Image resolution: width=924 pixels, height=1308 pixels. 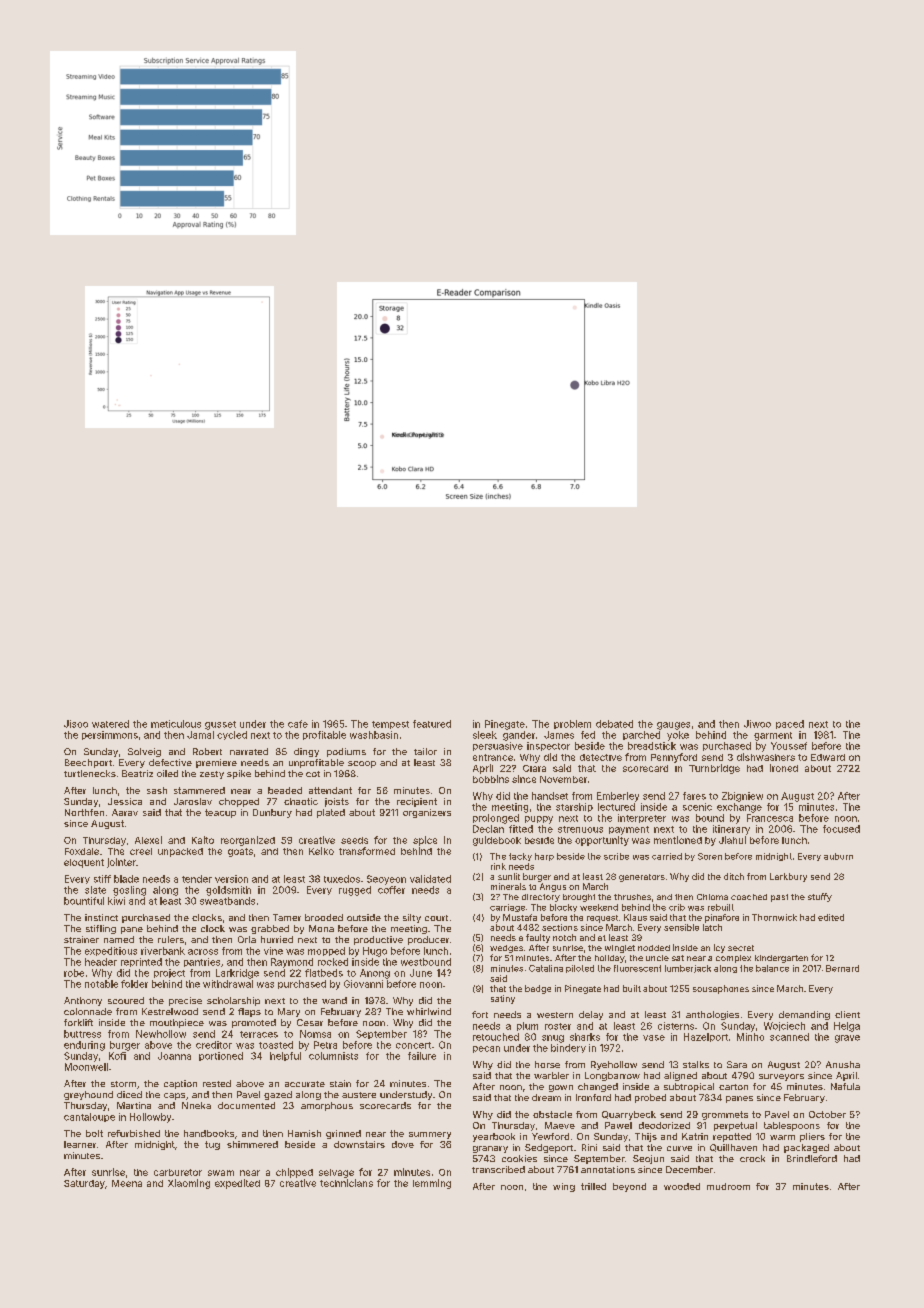 I want to click on notable, so click(x=101, y=984).
